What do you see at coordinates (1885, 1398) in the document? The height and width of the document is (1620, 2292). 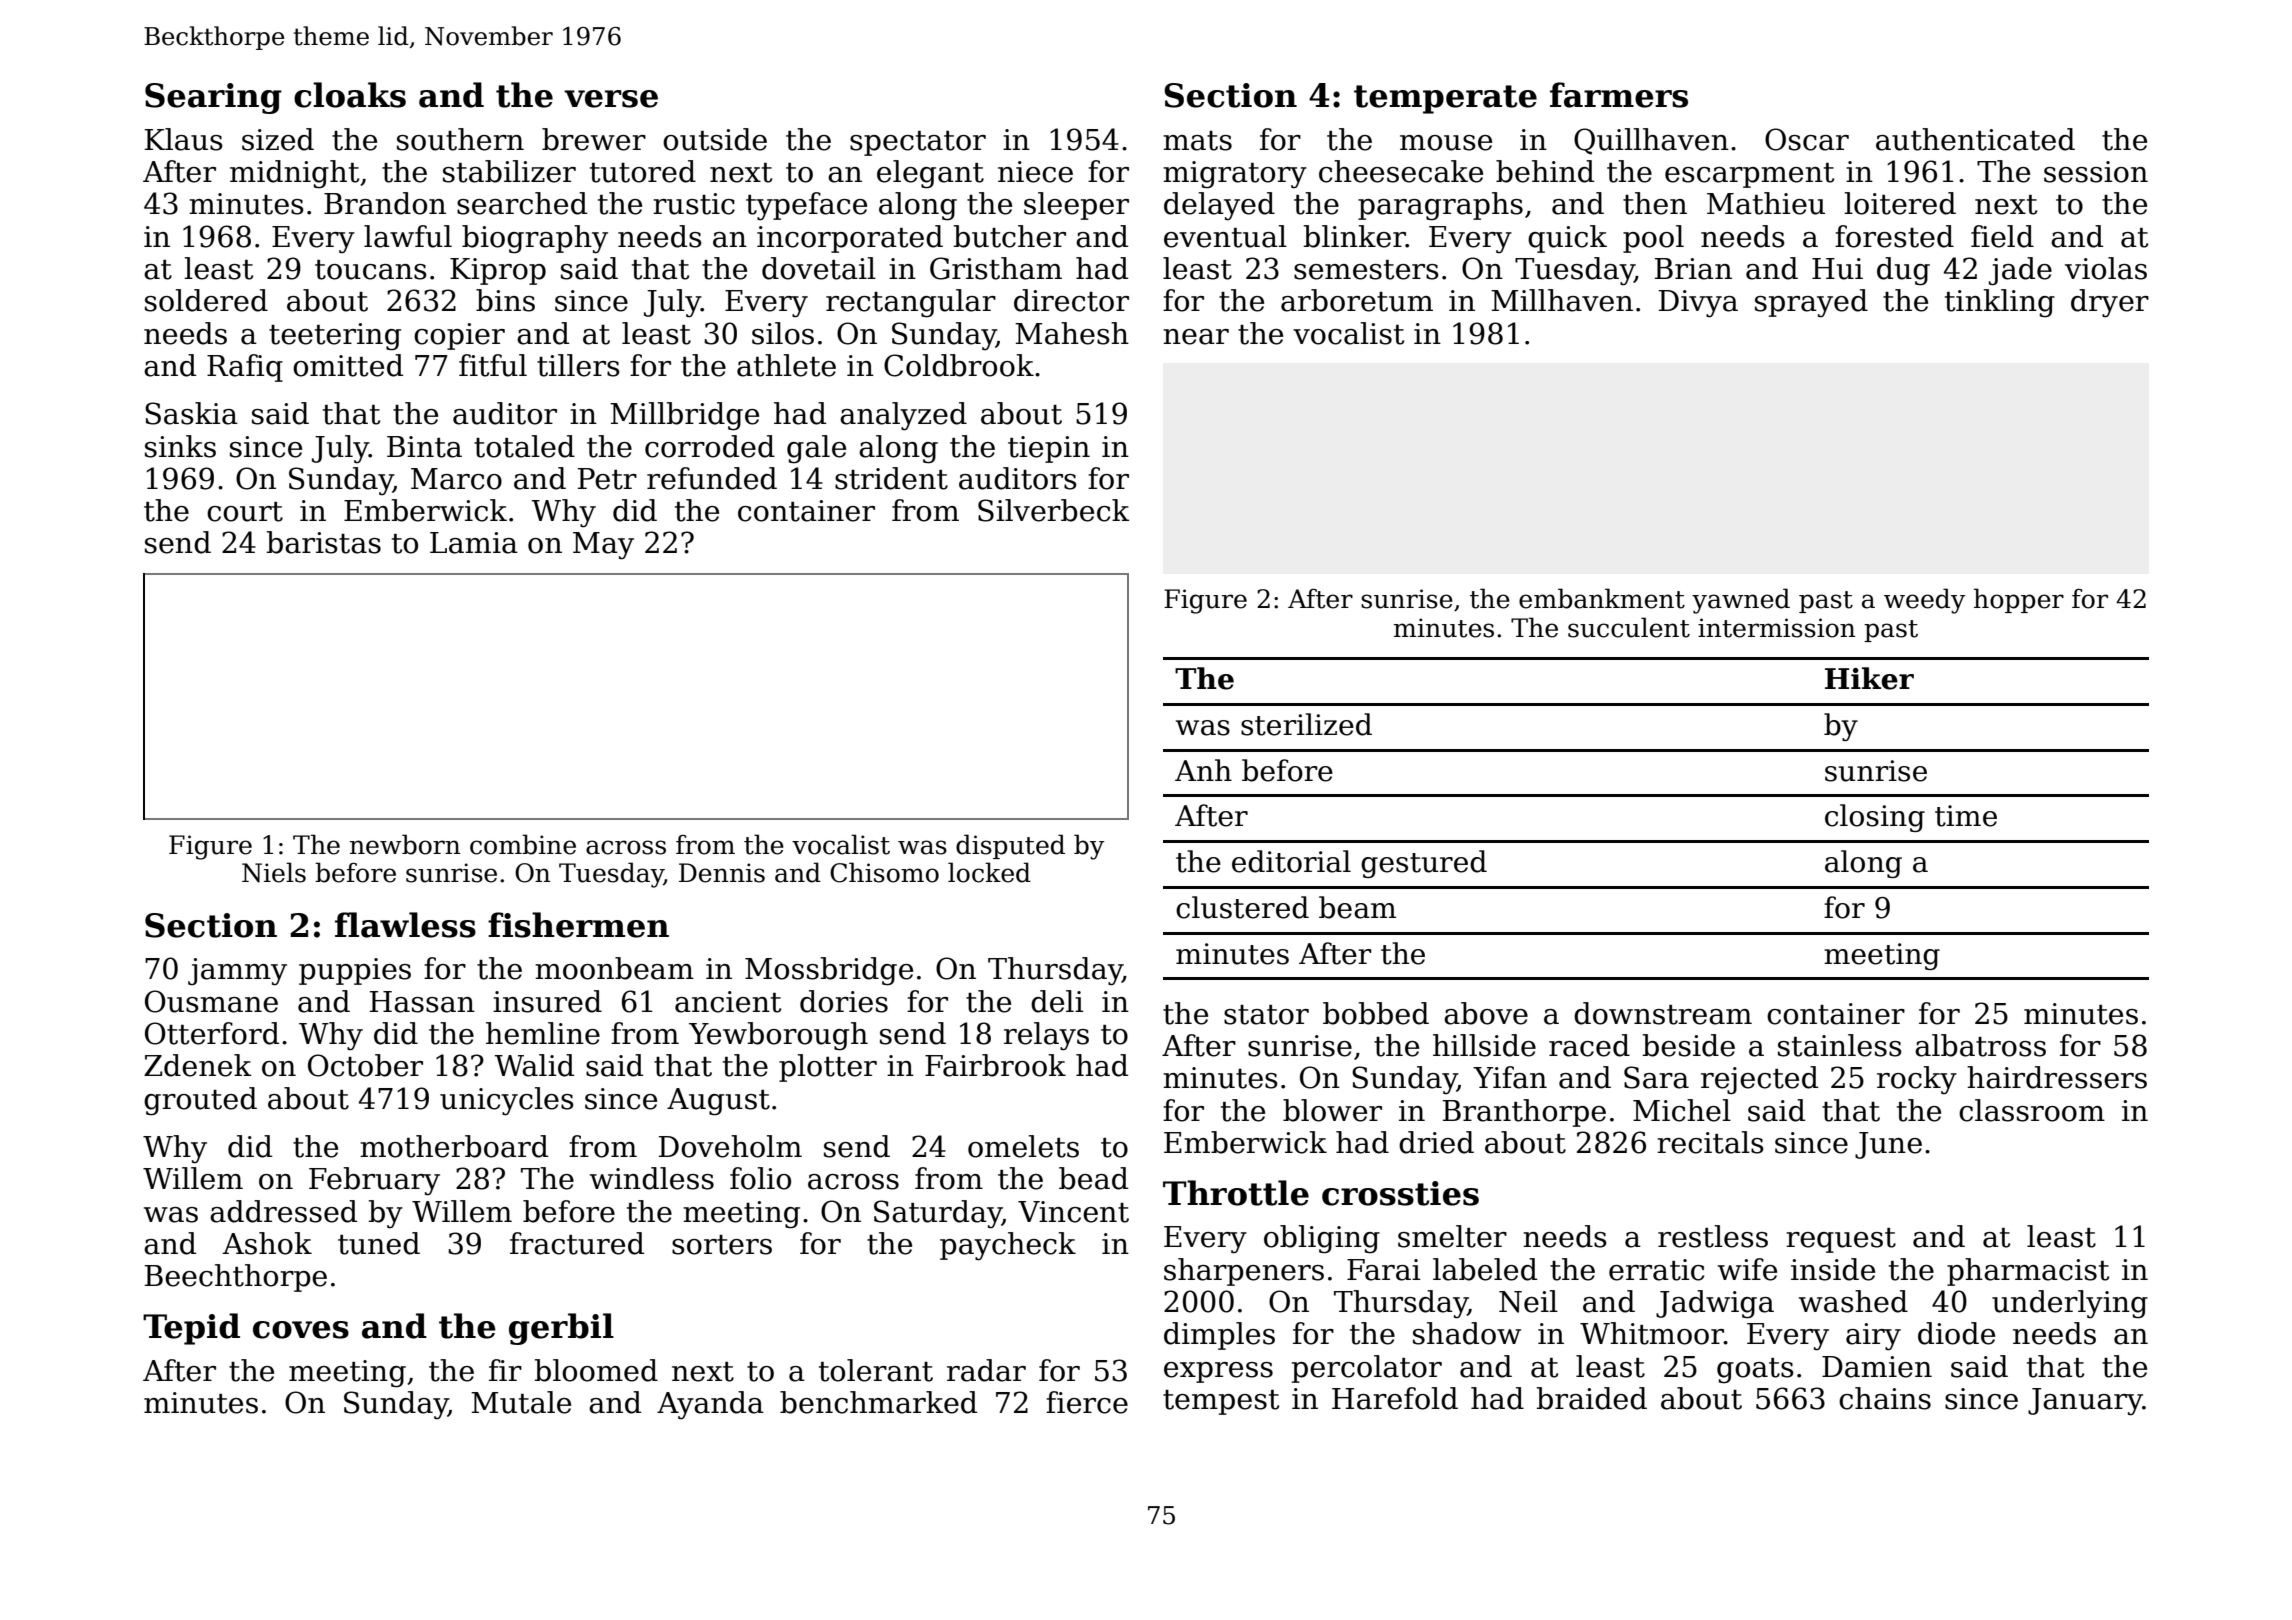 I see `chains` at bounding box center [1885, 1398].
